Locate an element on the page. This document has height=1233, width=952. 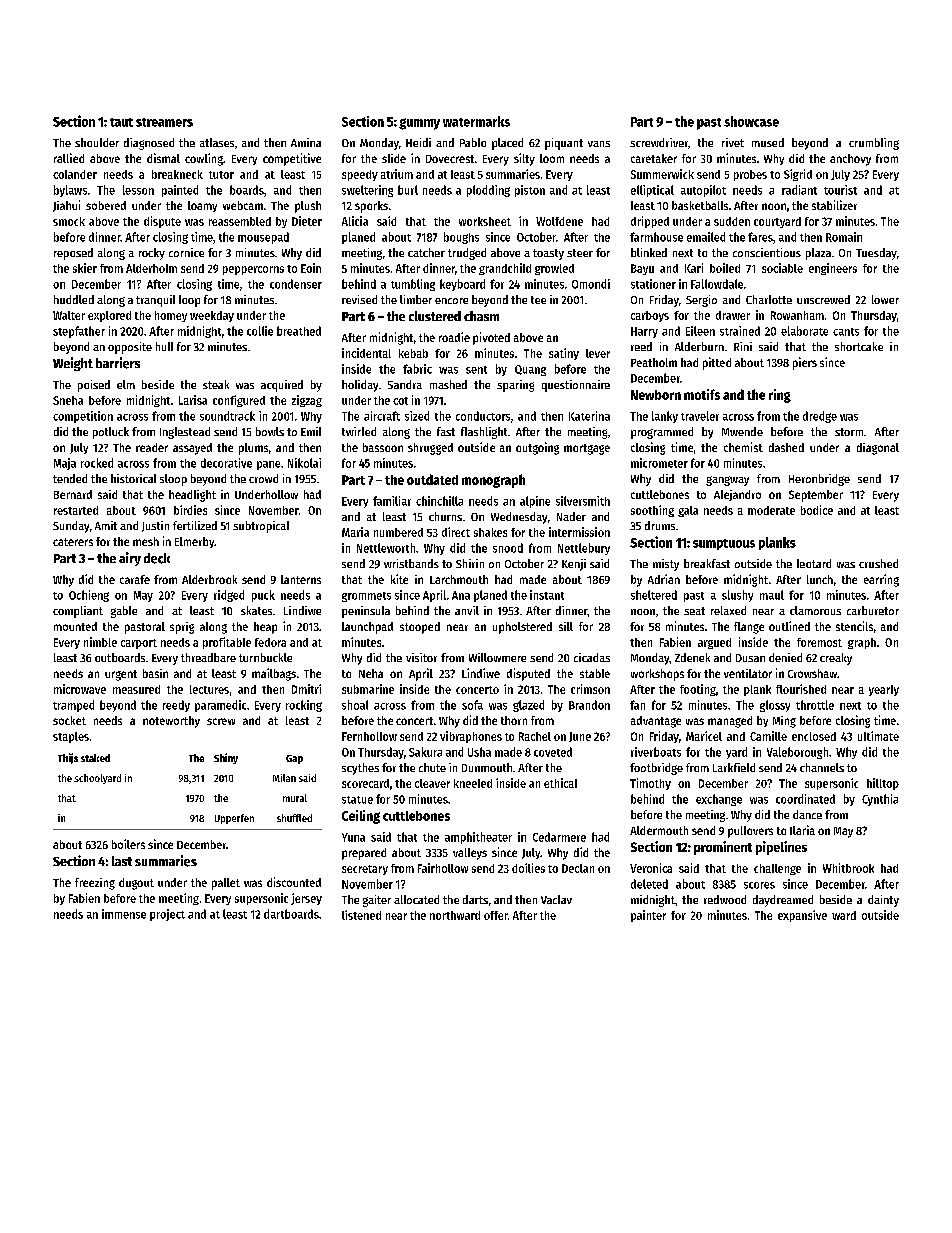
showcase is located at coordinates (751, 121).
